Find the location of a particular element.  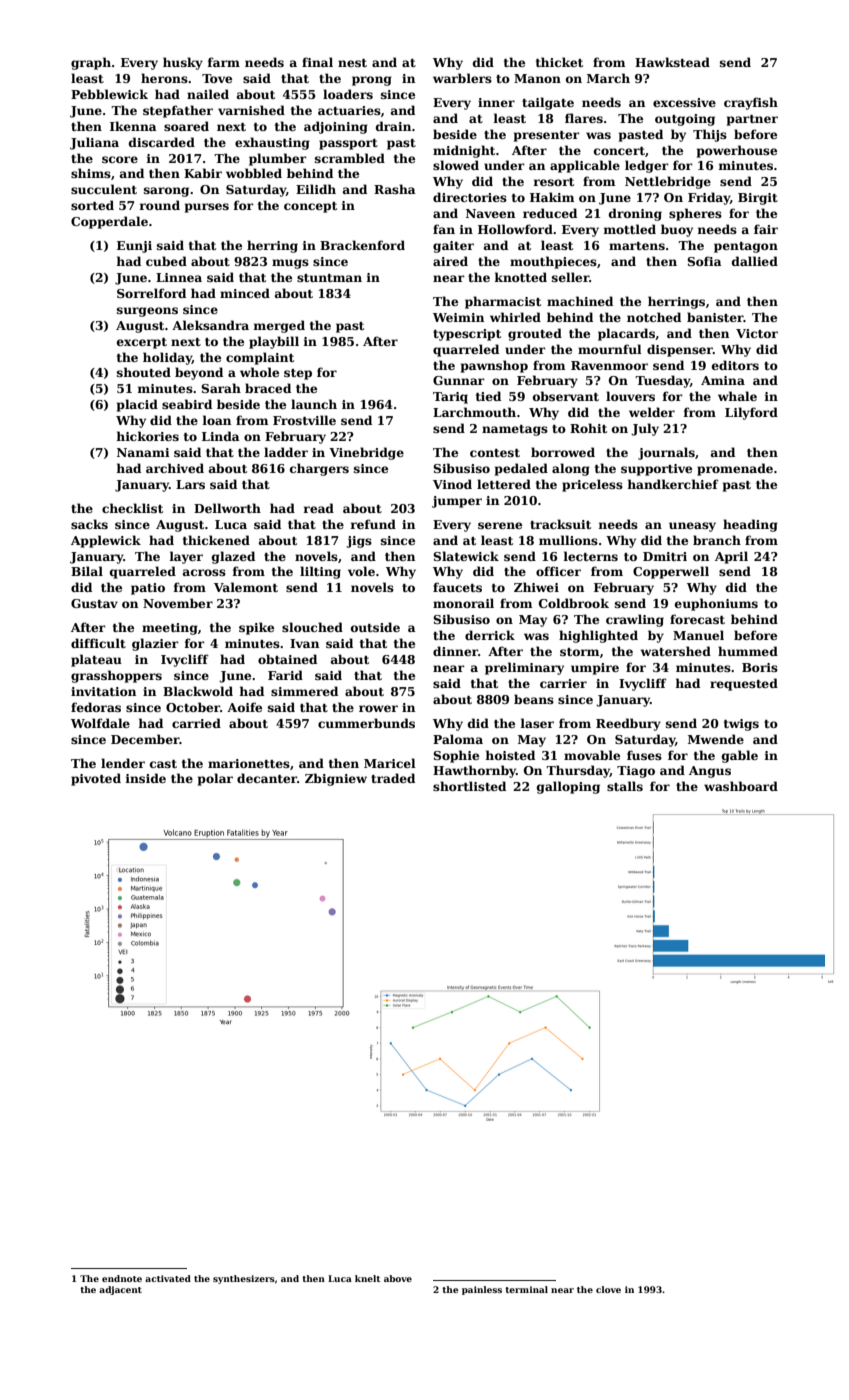

final is located at coordinates (317, 62).
